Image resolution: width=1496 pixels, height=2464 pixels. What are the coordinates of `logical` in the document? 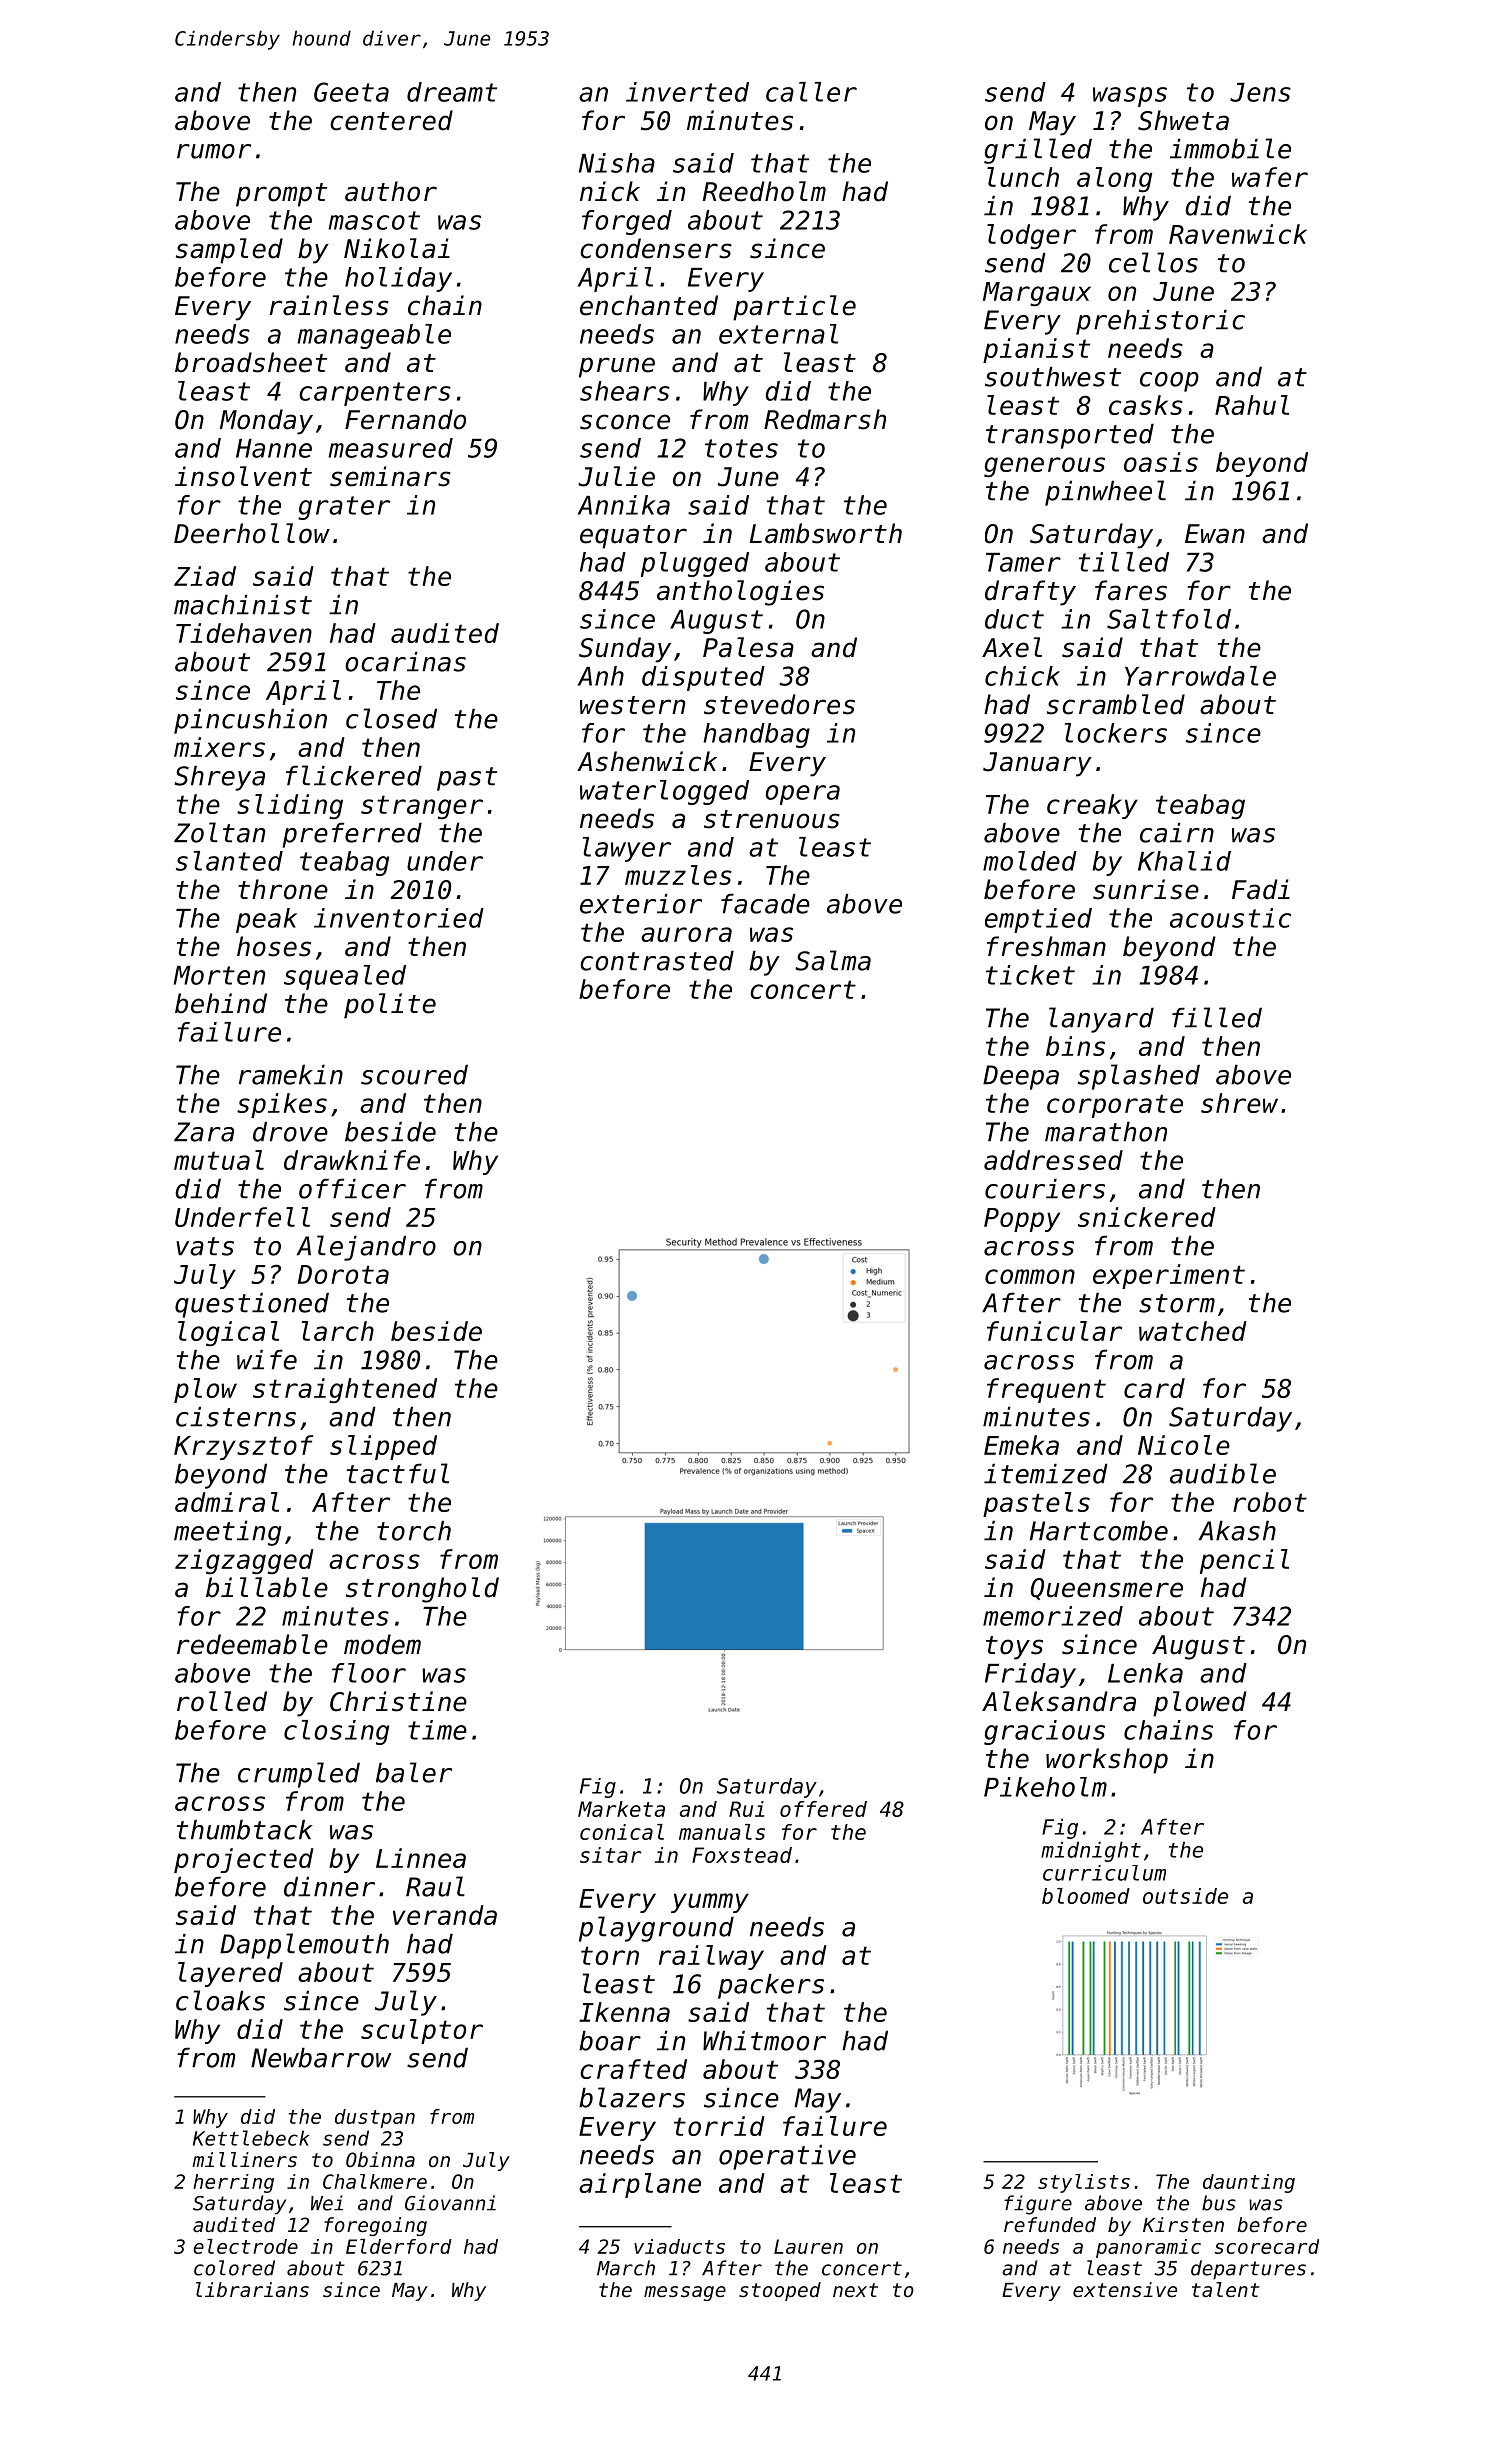 It's located at (228, 1333).
